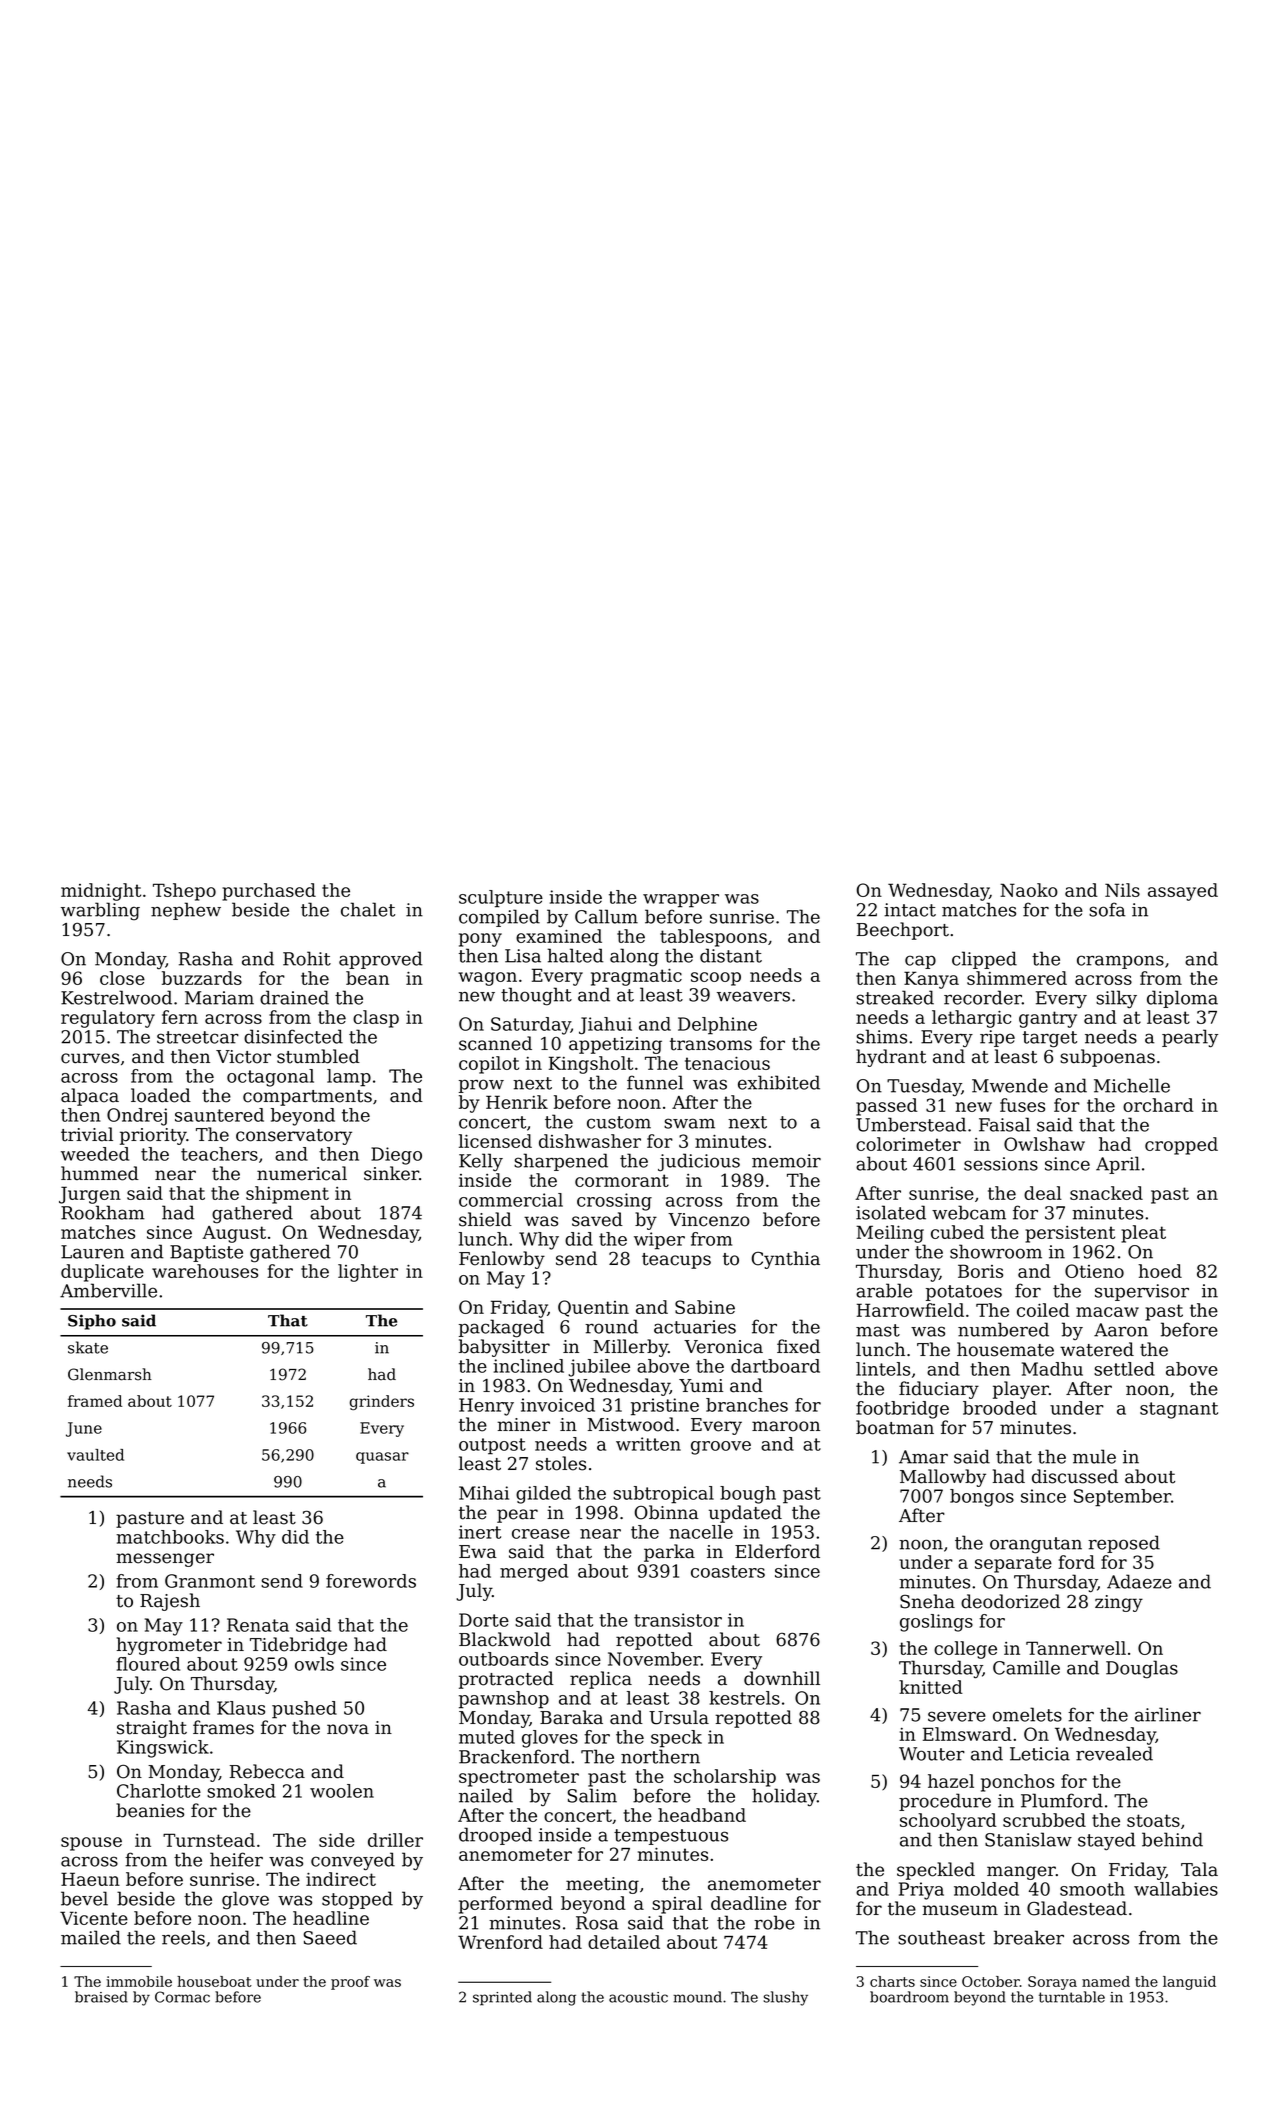 Image resolution: width=1279 pixels, height=2106 pixels. I want to click on turntable, so click(1072, 1997).
